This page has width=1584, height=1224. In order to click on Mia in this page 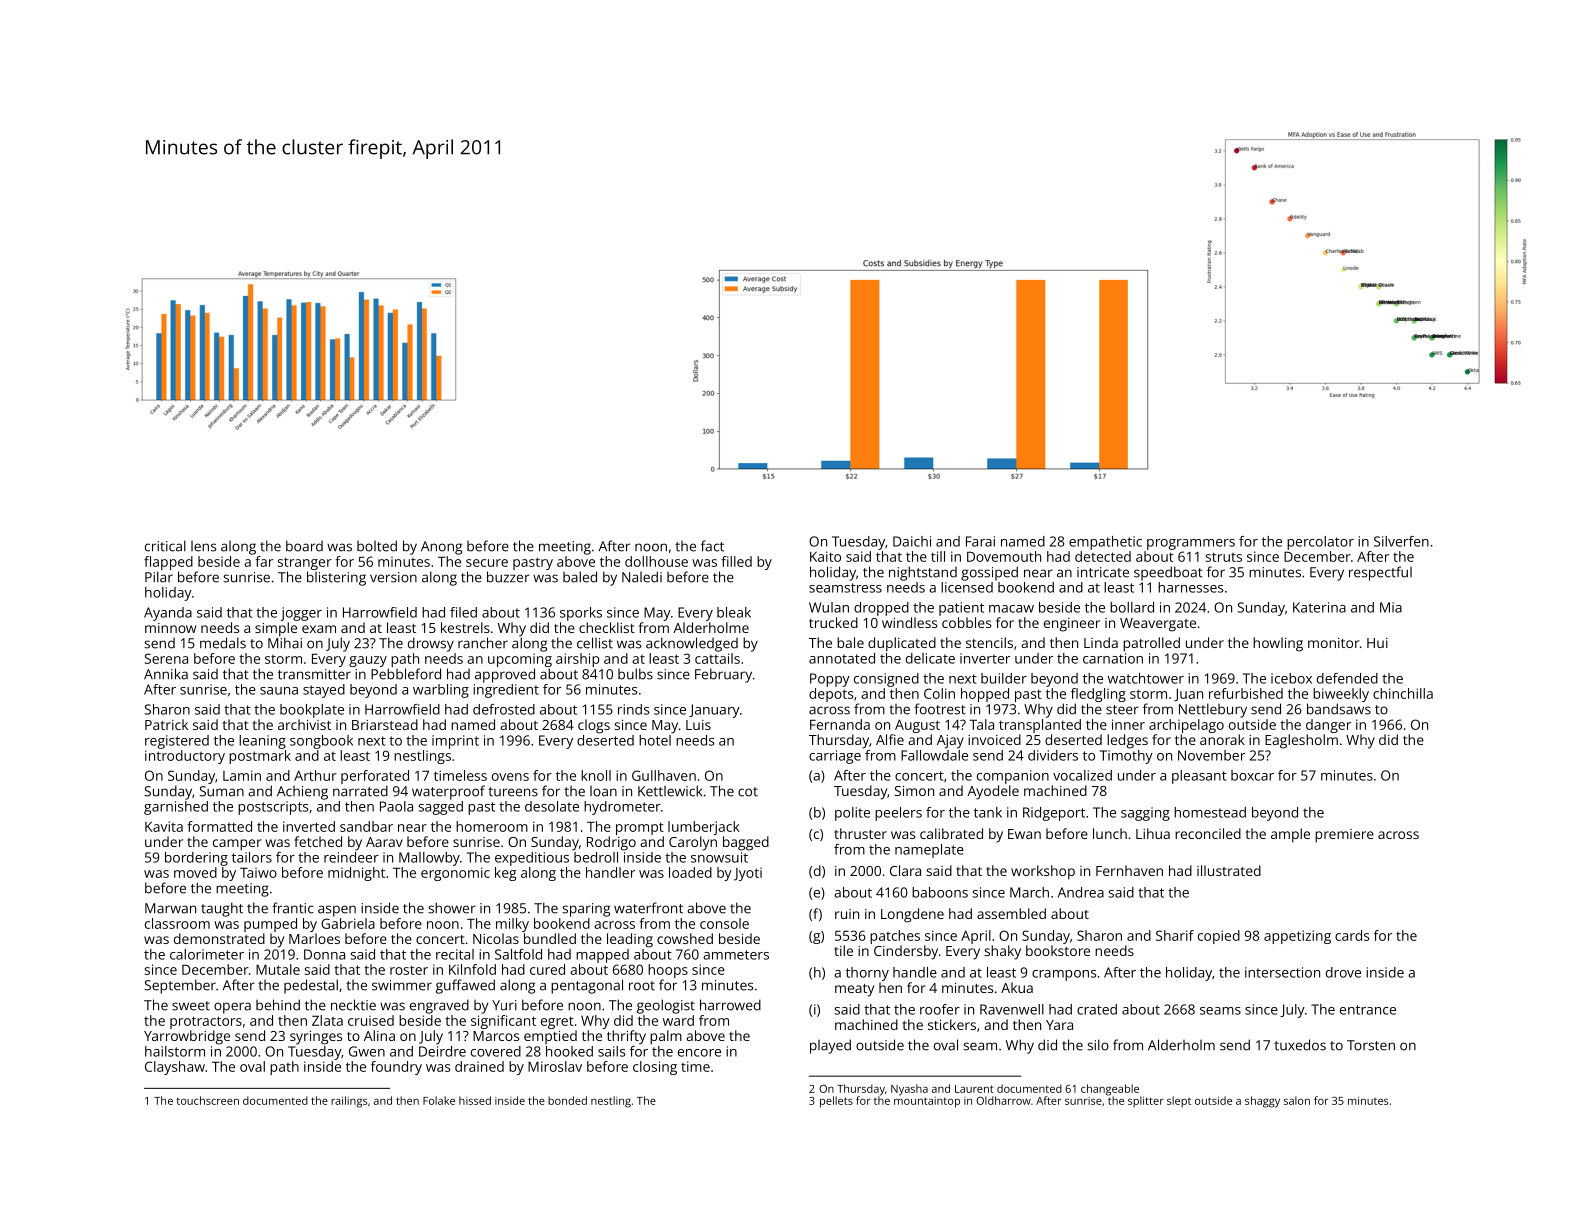, I will do `click(1391, 607)`.
